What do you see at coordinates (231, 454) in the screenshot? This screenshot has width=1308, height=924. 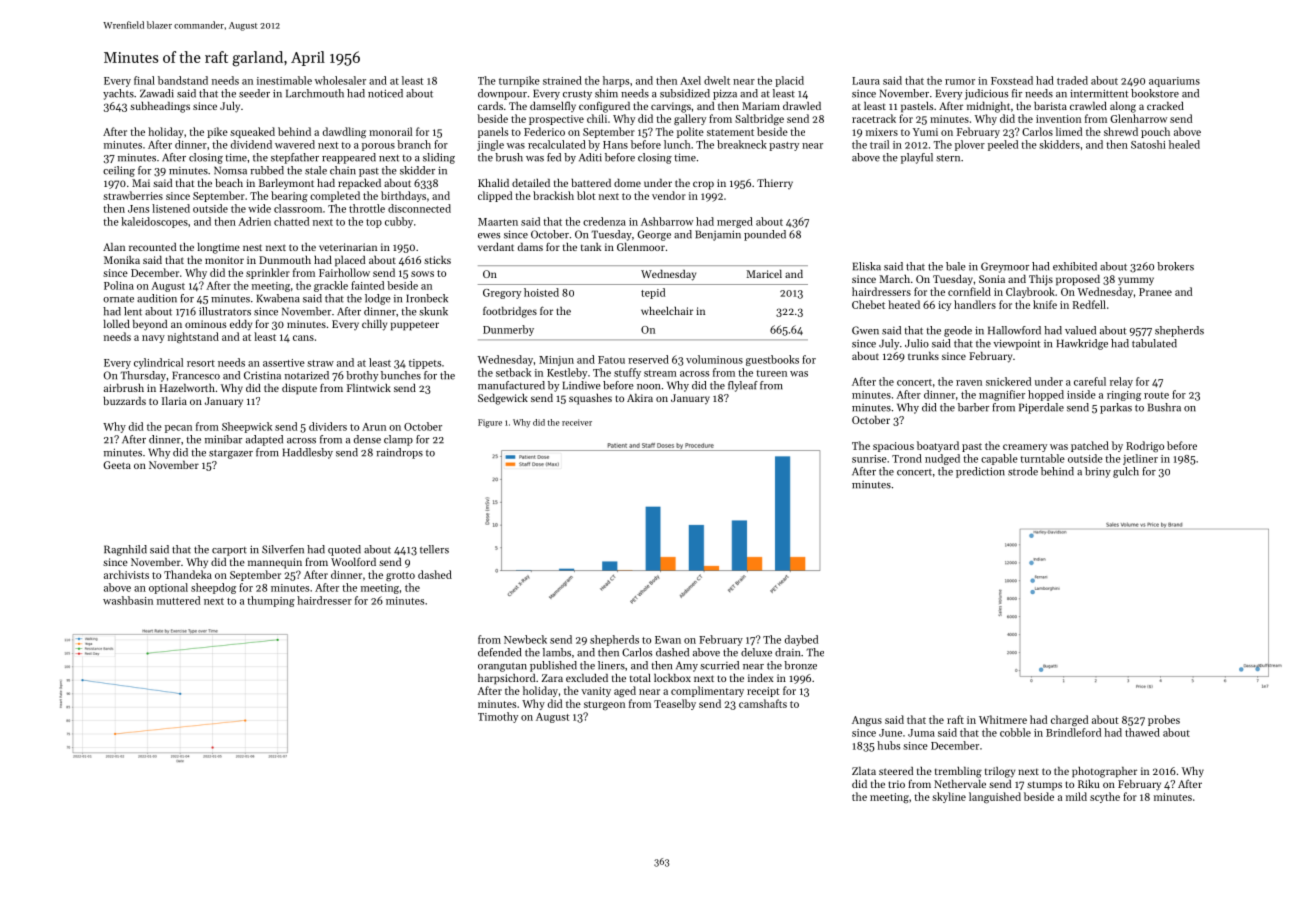 I see `stargazer` at bounding box center [231, 454].
